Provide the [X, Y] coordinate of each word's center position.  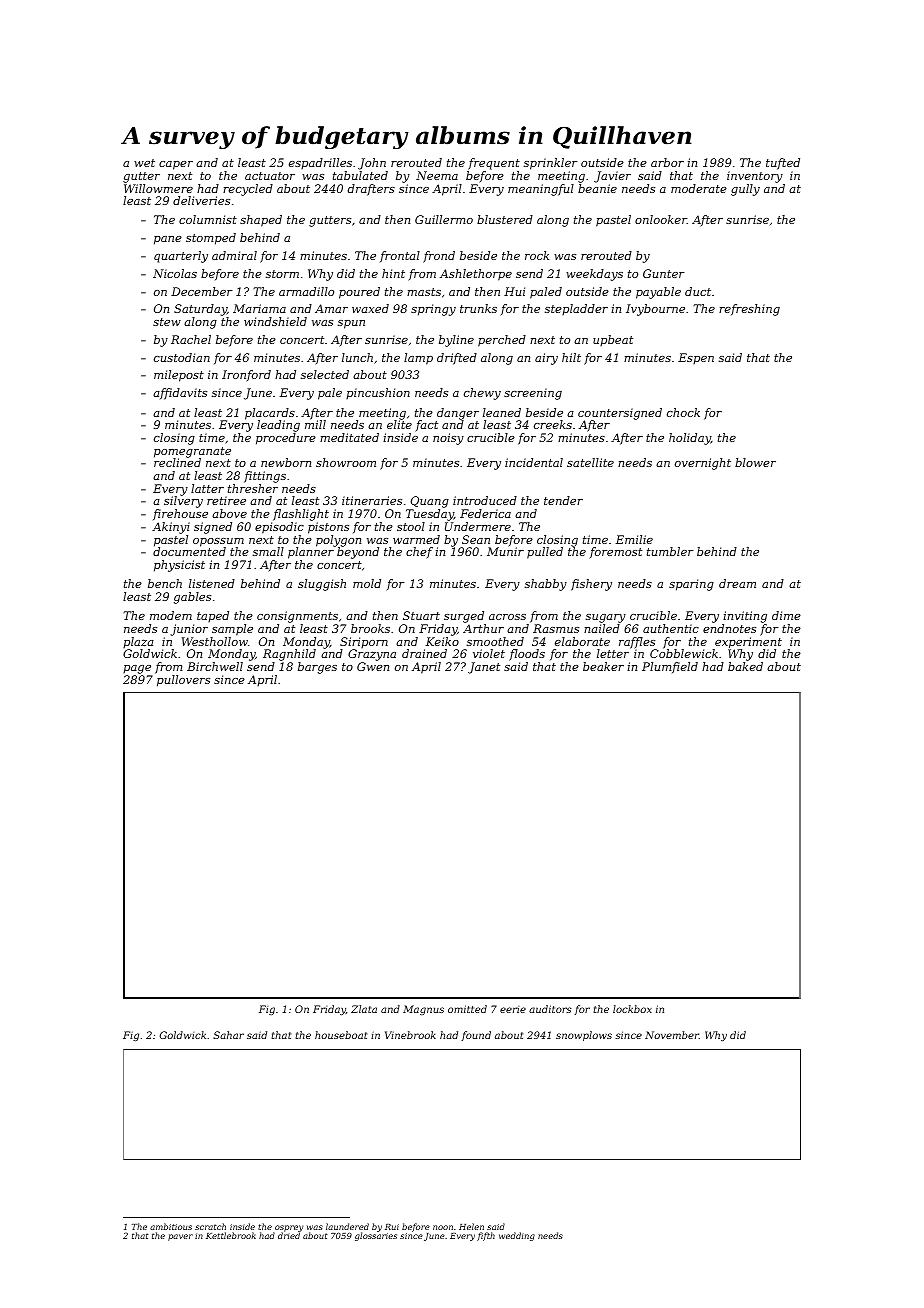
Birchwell [215, 666]
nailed [602, 628]
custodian [182, 357]
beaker [603, 666]
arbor [667, 162]
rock [537, 255]
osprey [289, 1228]
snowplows [584, 1036]
